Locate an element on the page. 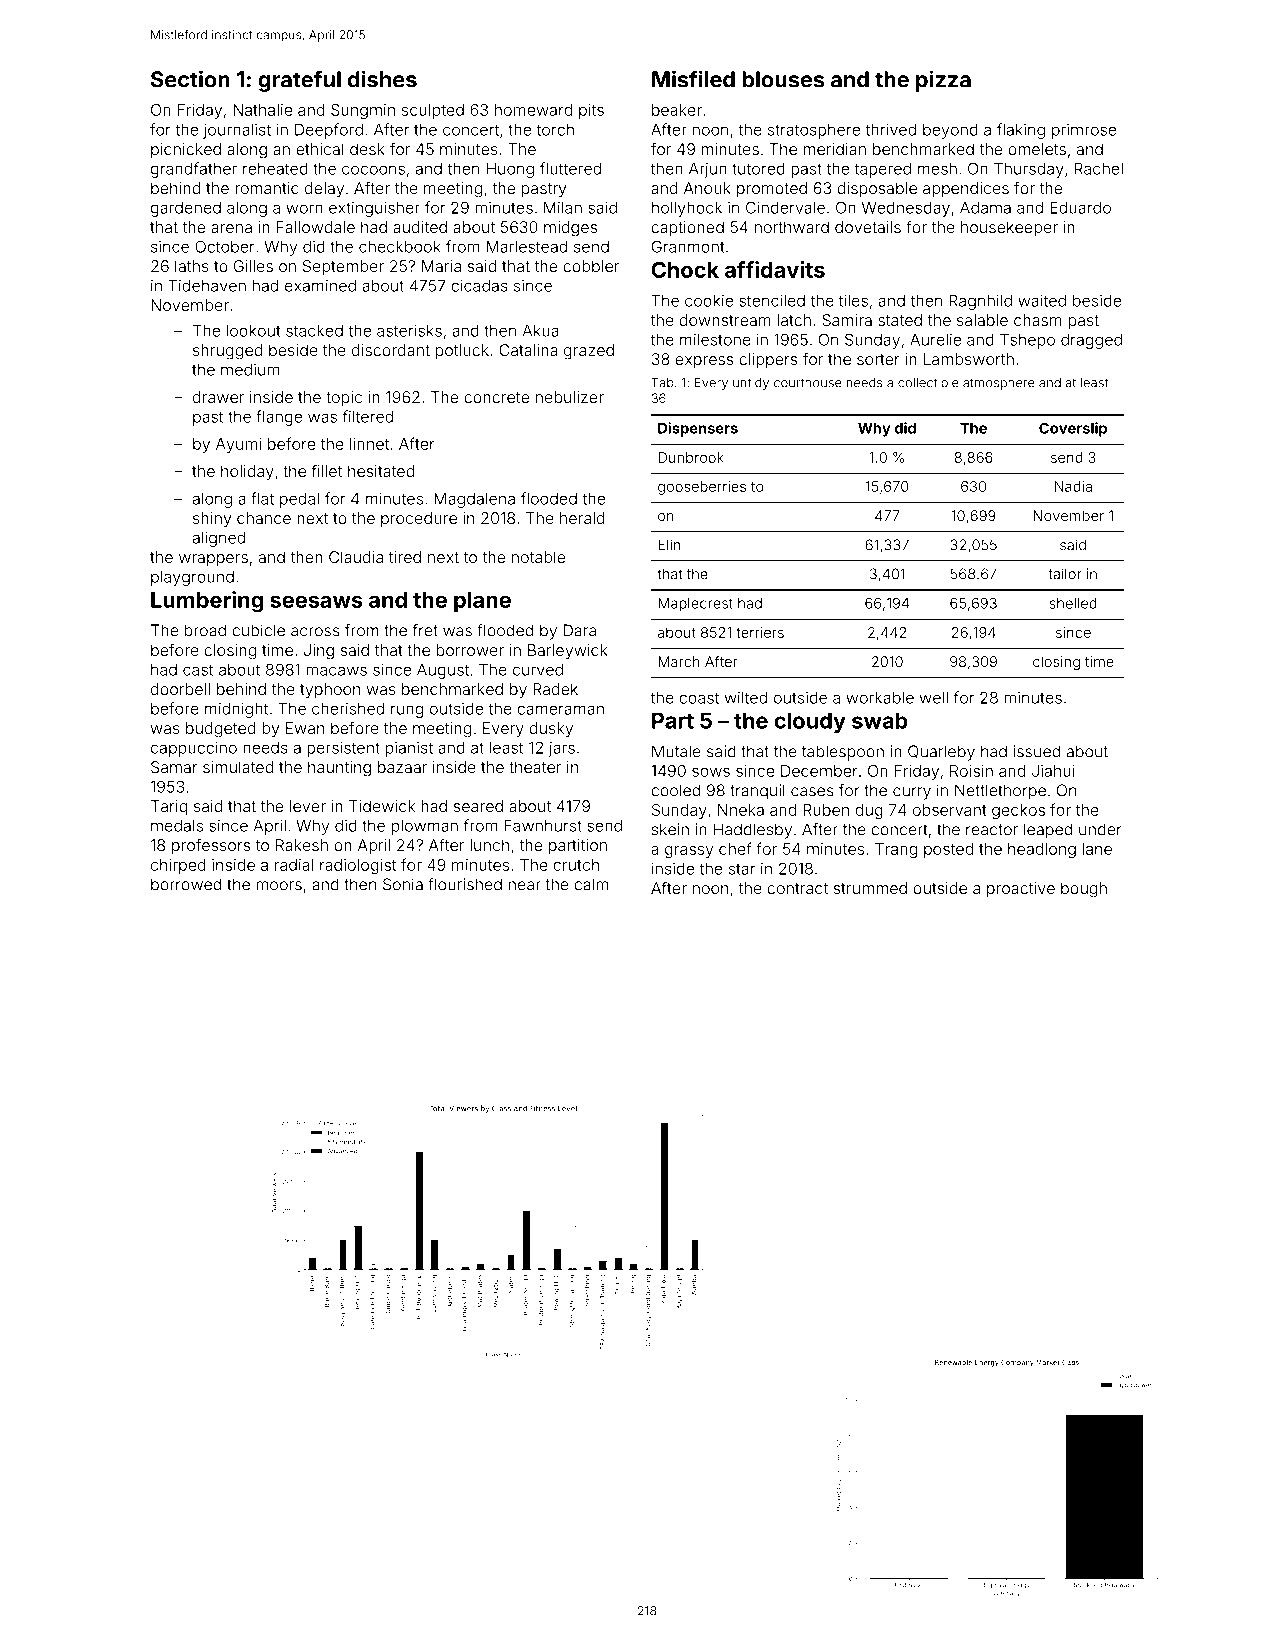  shrugged is located at coordinates (227, 352).
